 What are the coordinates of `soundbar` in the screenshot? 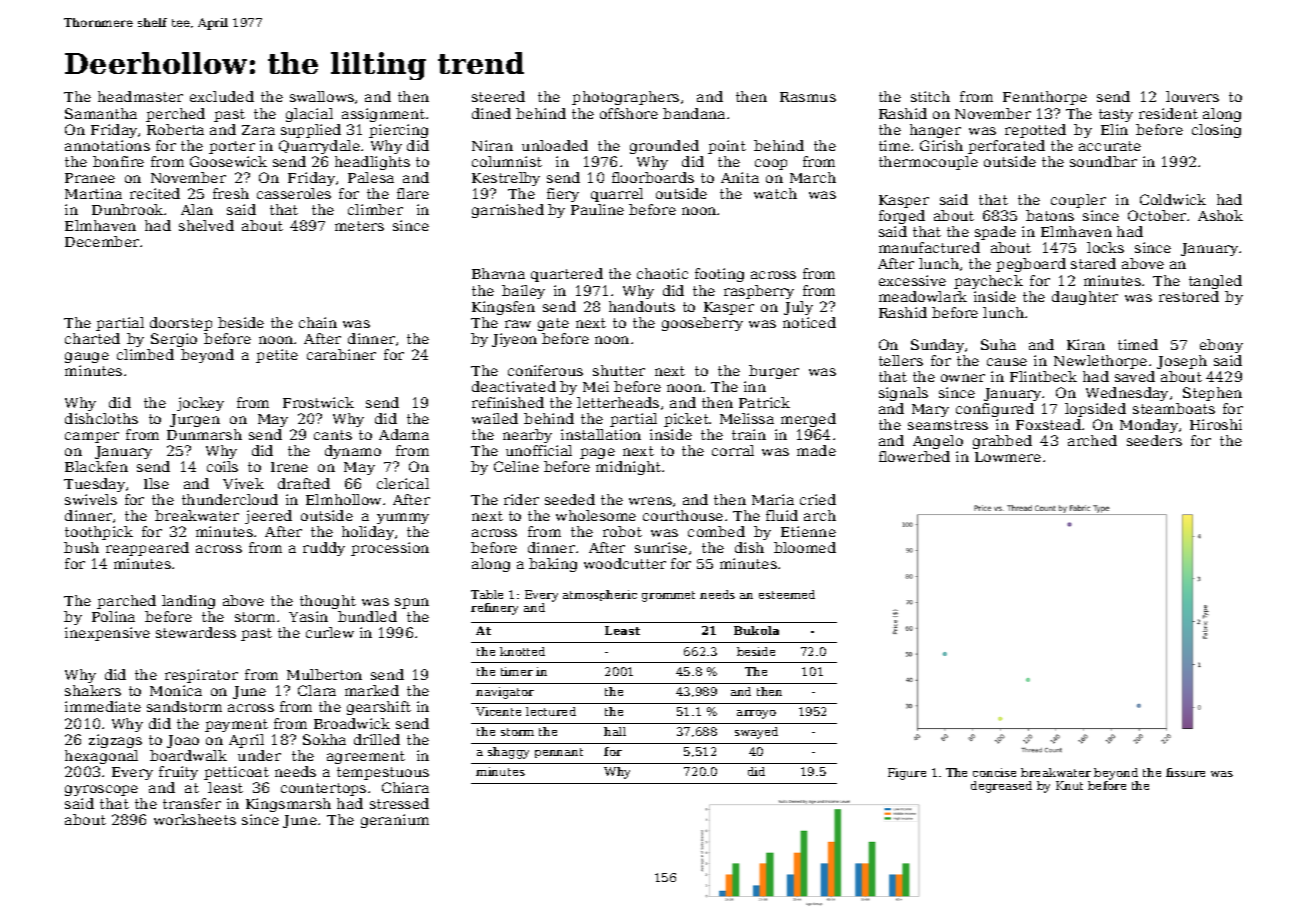 It's located at (1103, 161).
